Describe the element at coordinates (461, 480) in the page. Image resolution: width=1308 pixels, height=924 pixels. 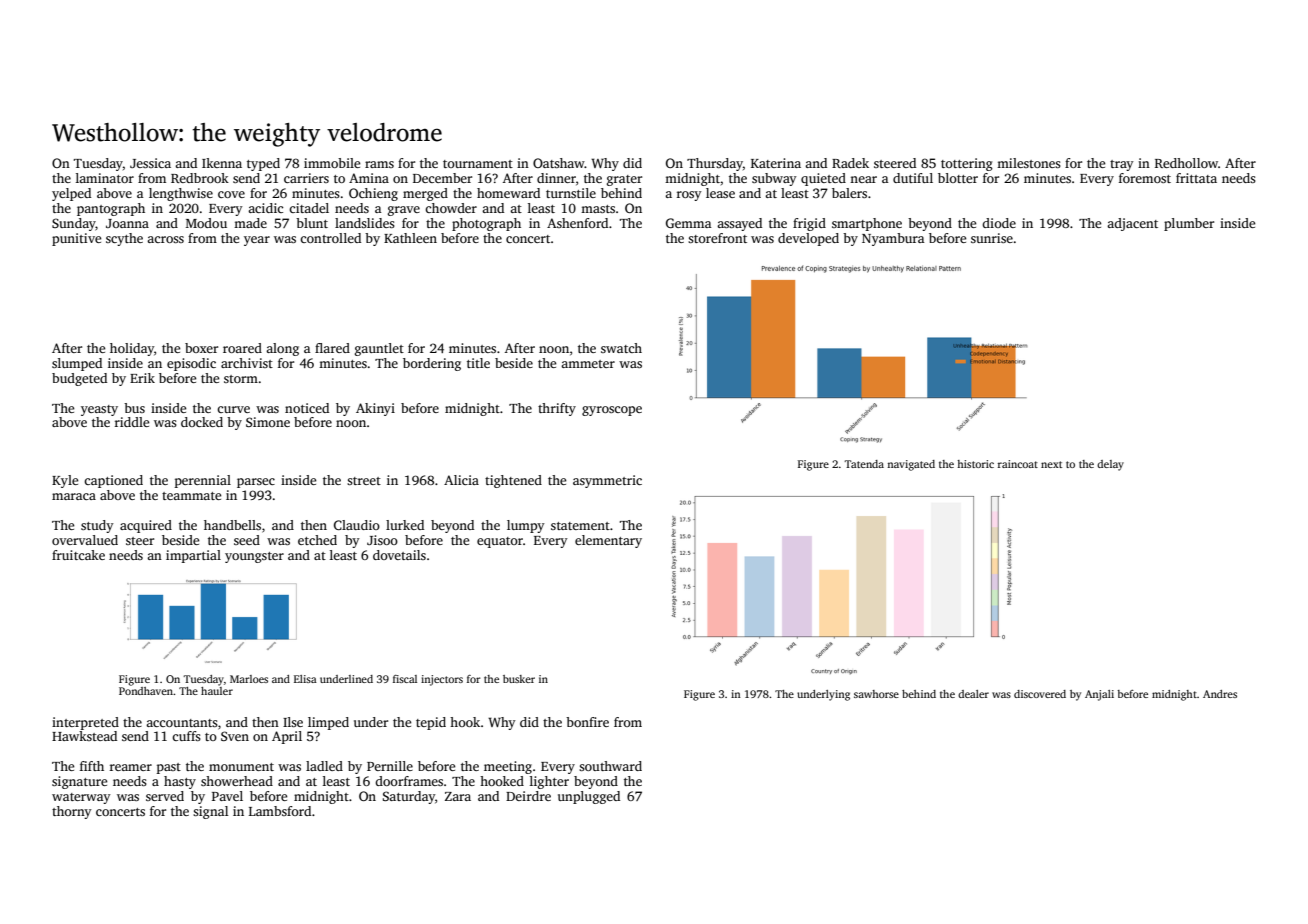
I see `Alicia` at that location.
